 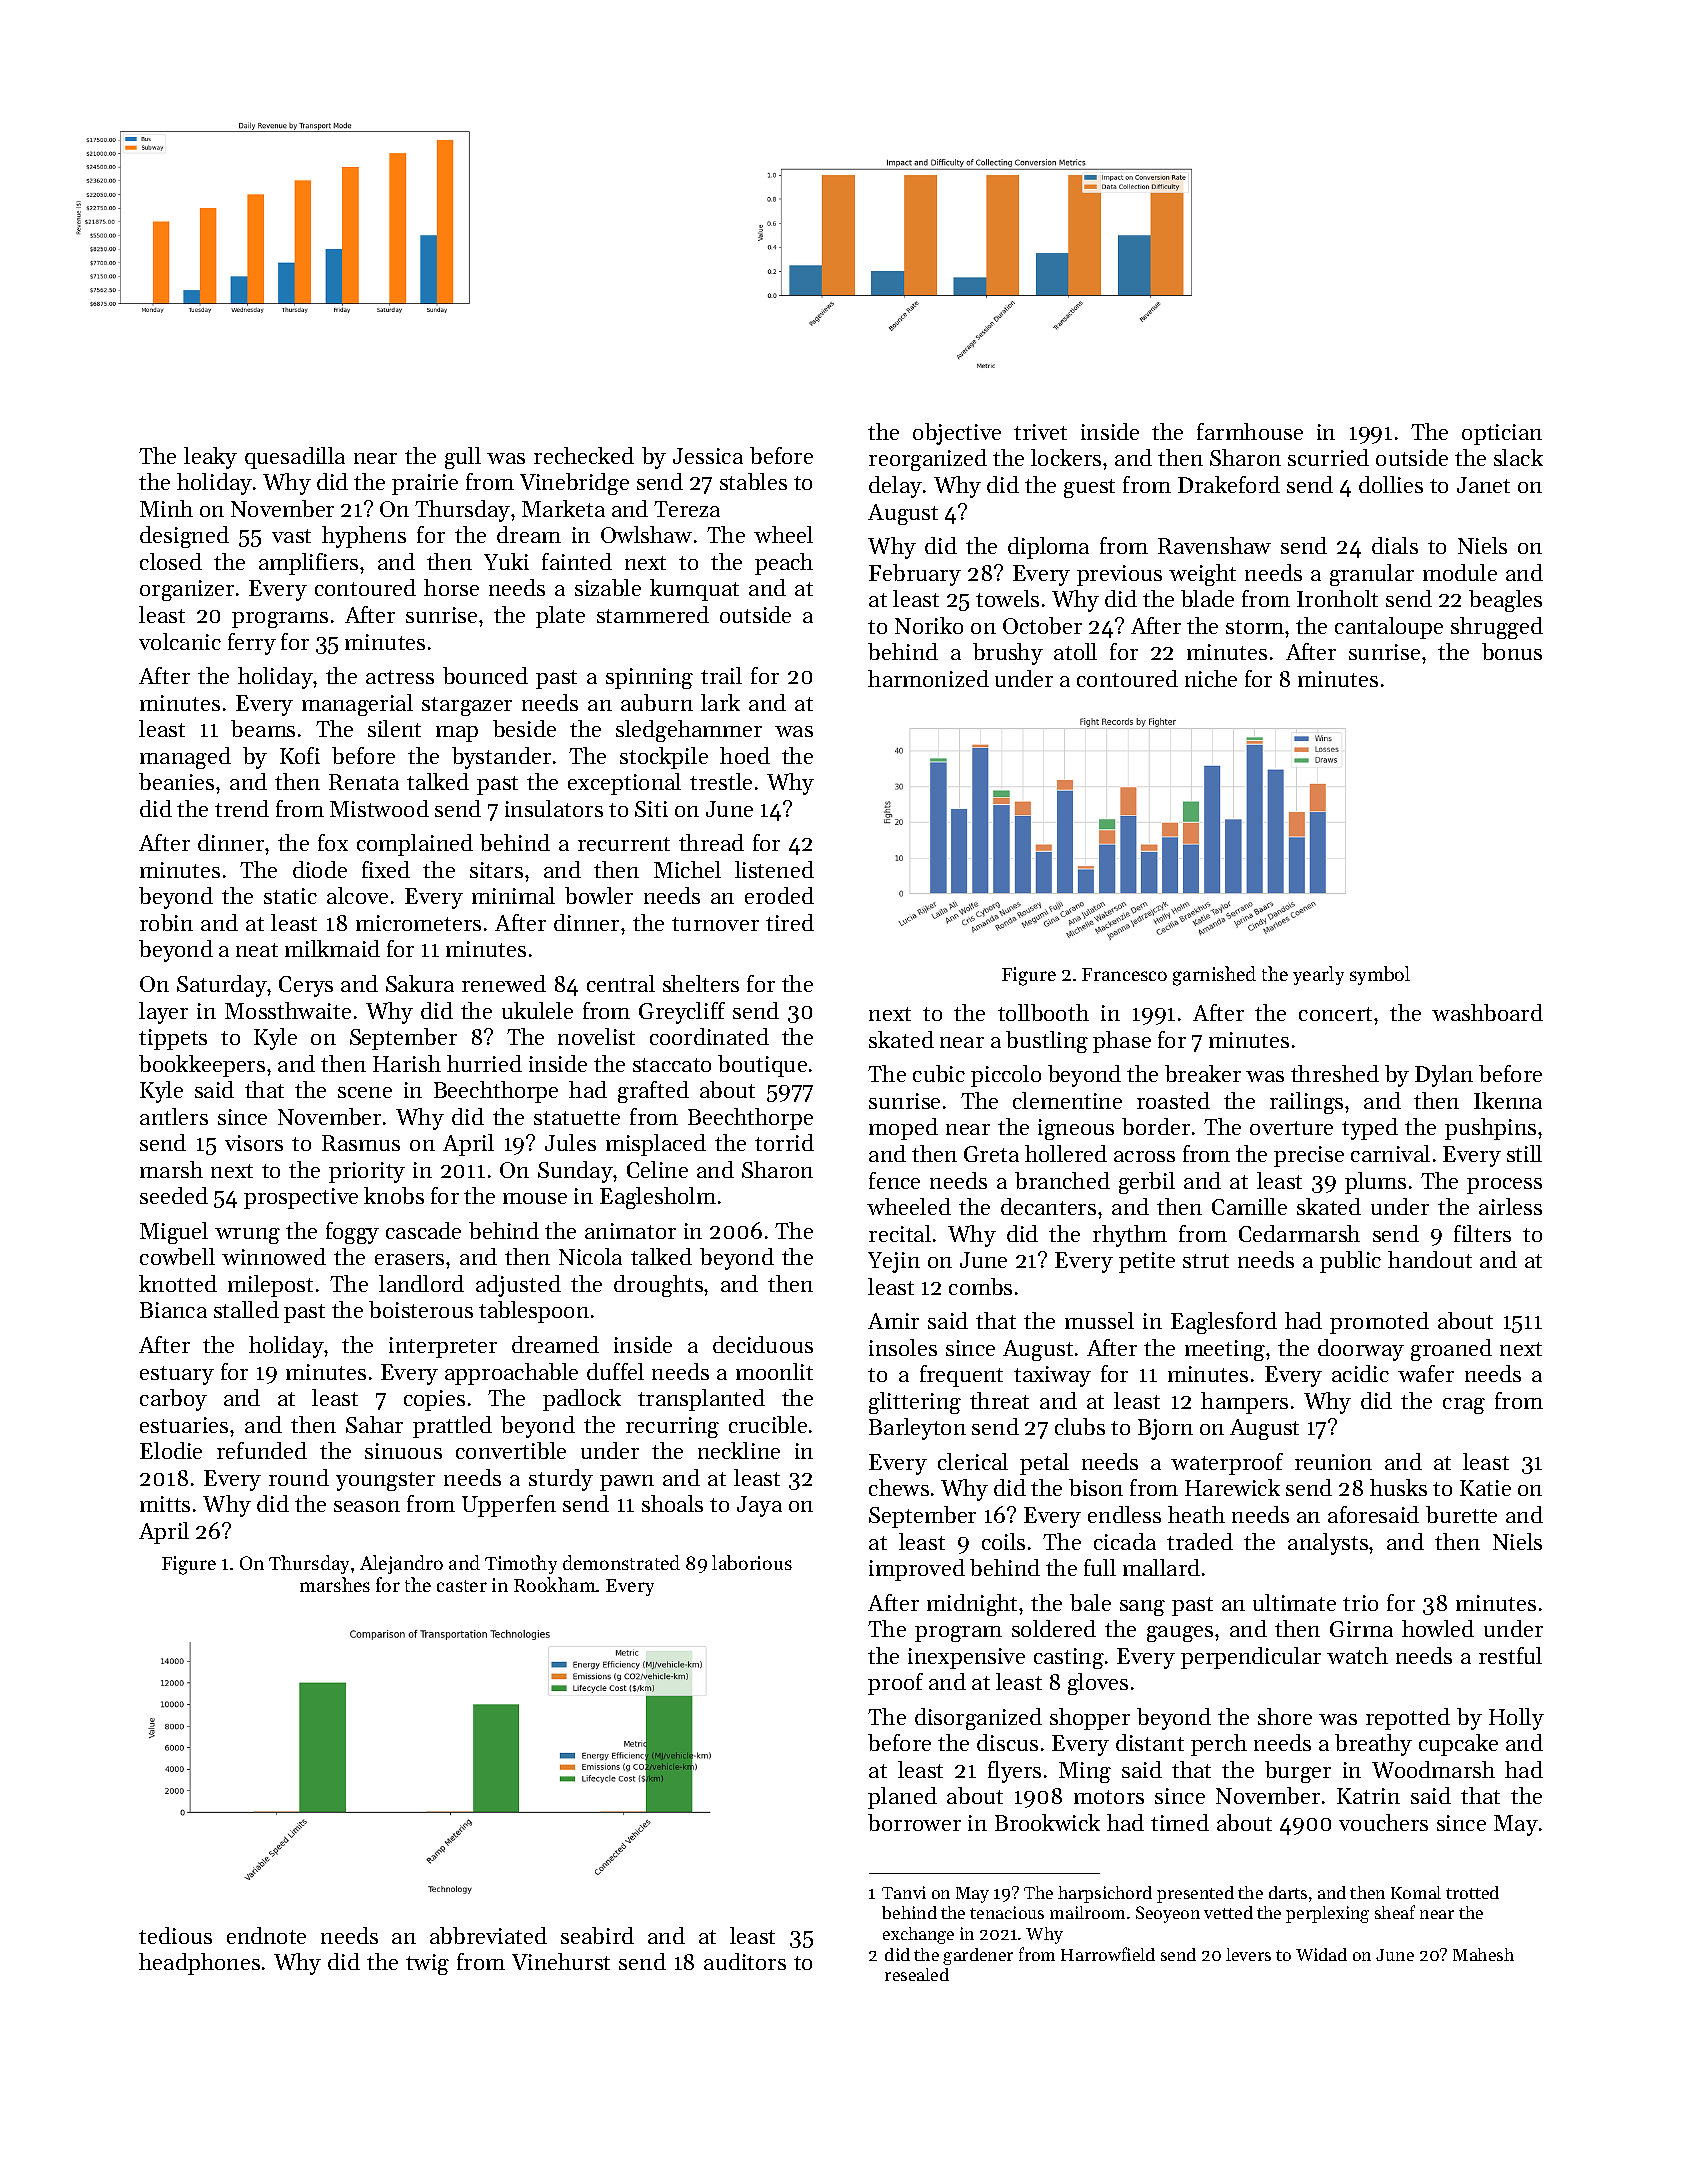 I want to click on beanies, so click(x=176, y=781).
